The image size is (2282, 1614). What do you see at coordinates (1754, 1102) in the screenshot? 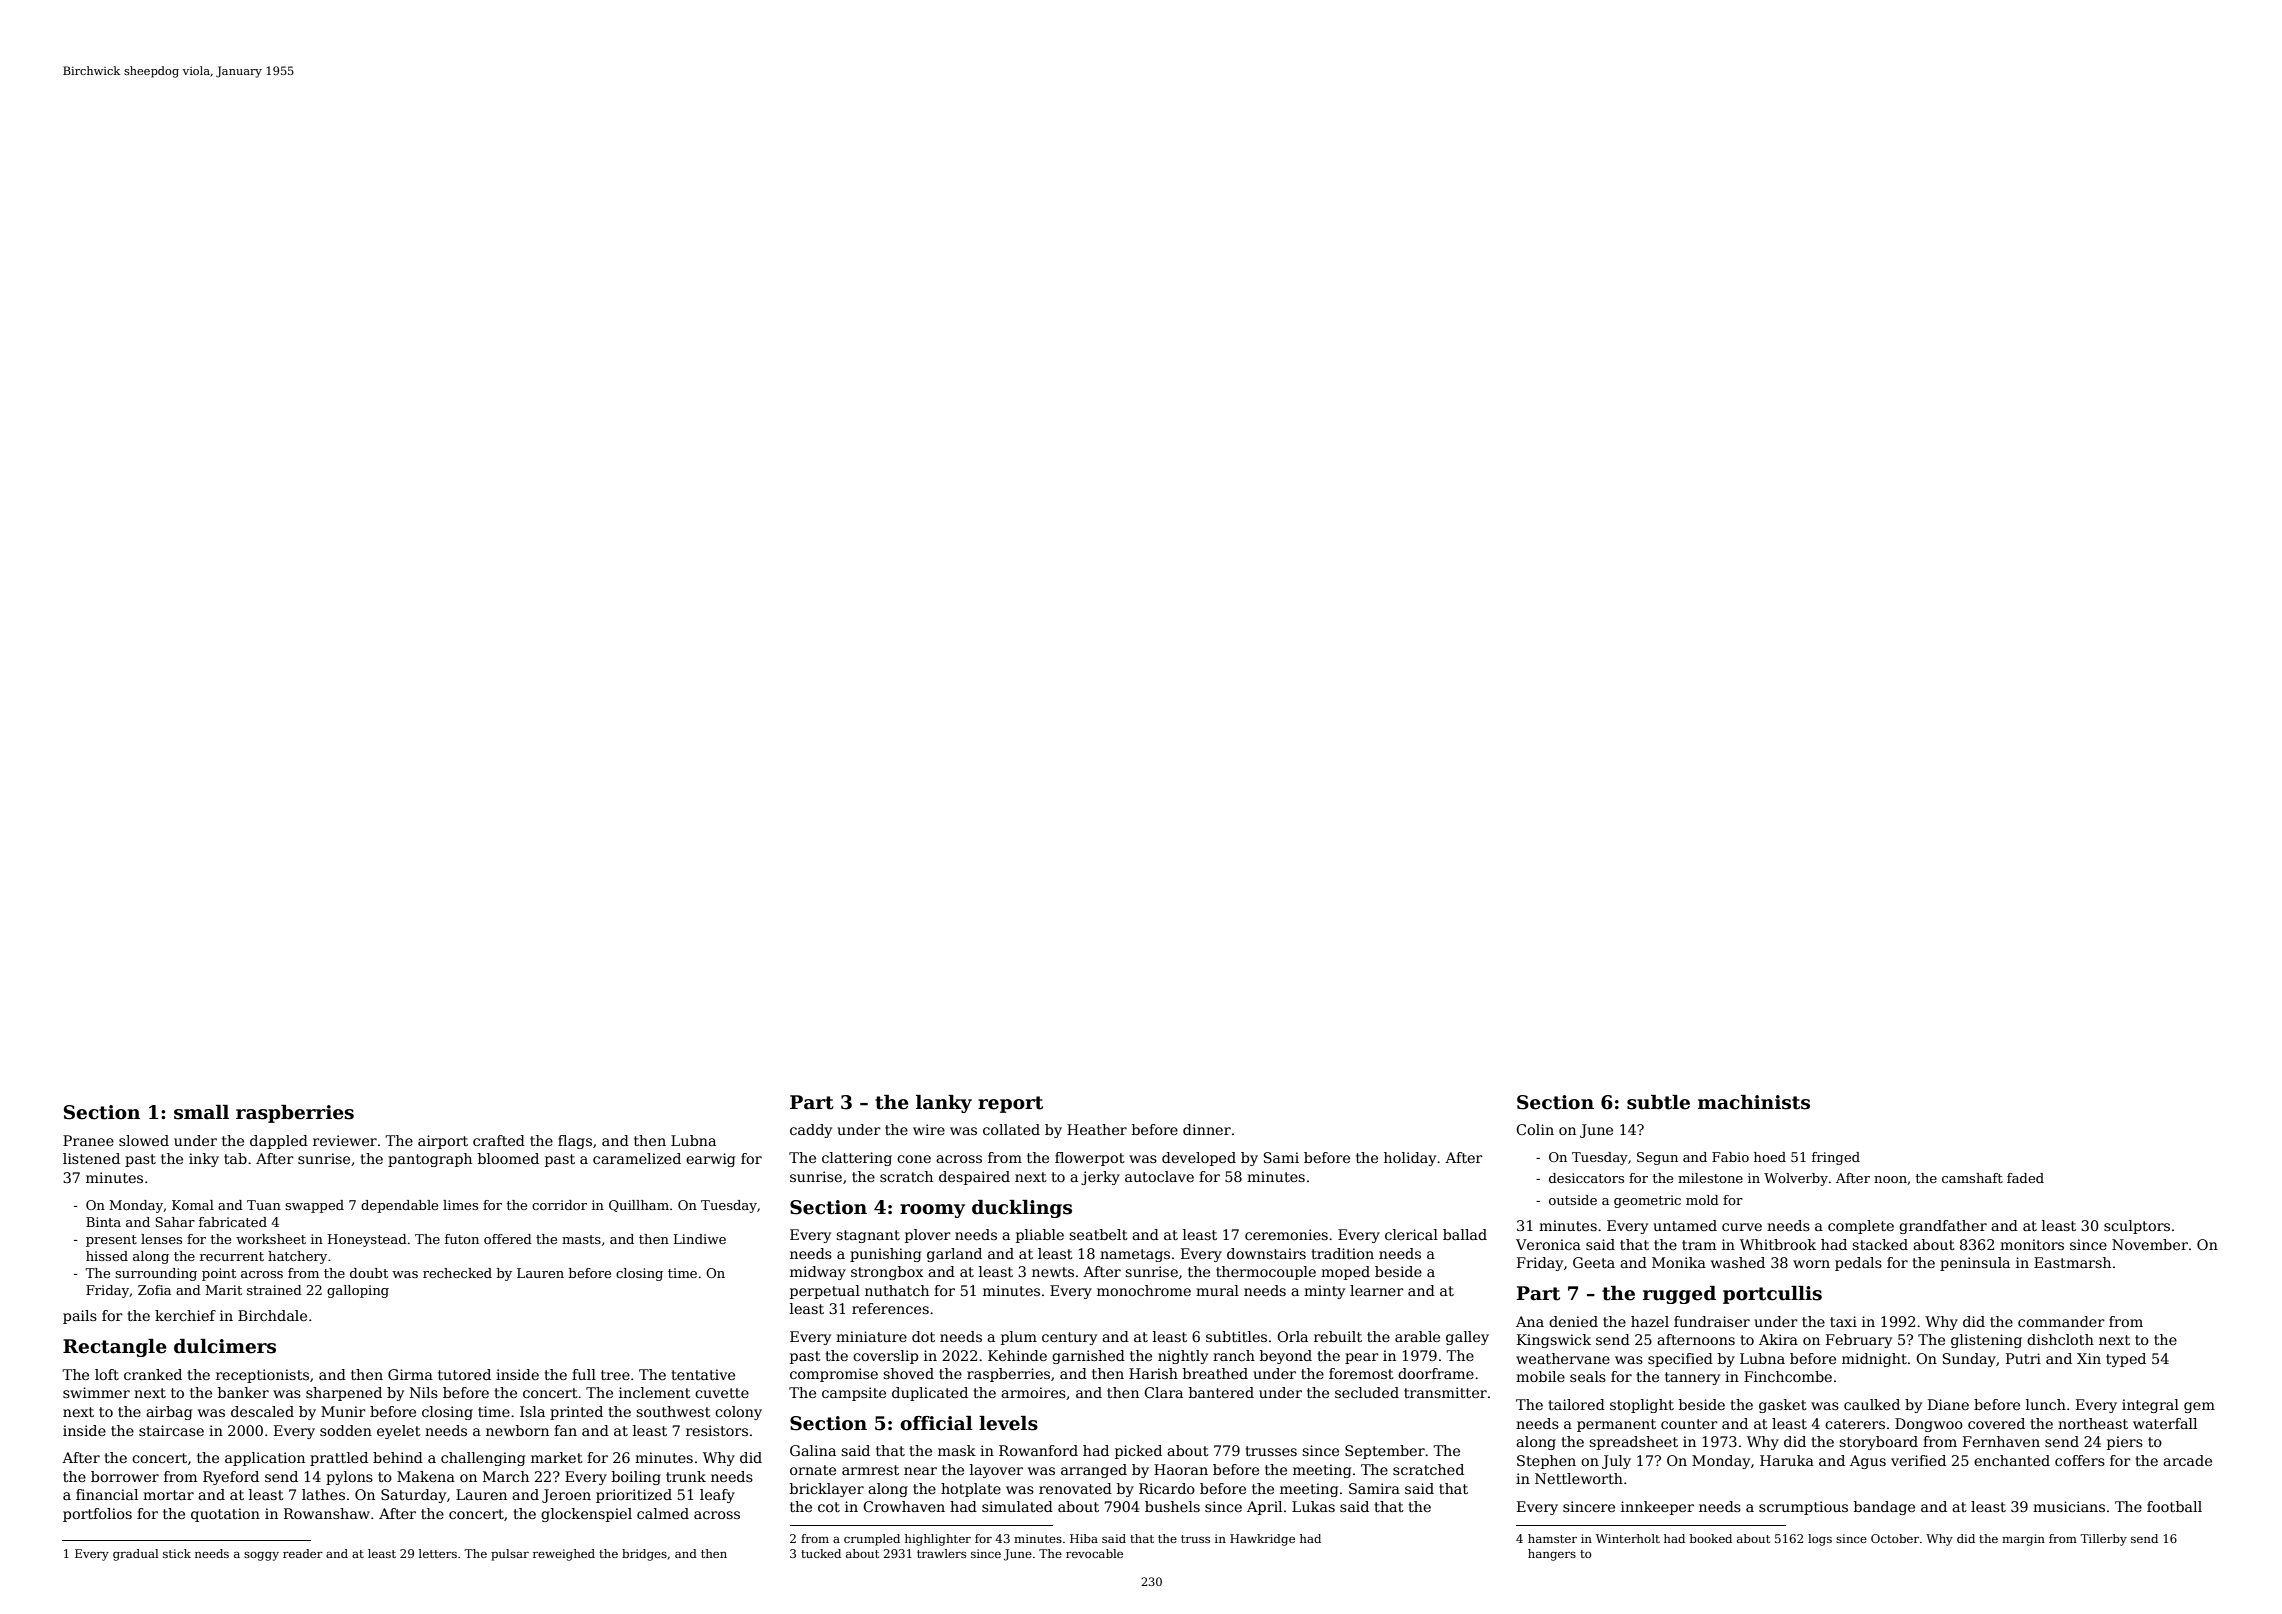
I see `machinists` at bounding box center [1754, 1102].
